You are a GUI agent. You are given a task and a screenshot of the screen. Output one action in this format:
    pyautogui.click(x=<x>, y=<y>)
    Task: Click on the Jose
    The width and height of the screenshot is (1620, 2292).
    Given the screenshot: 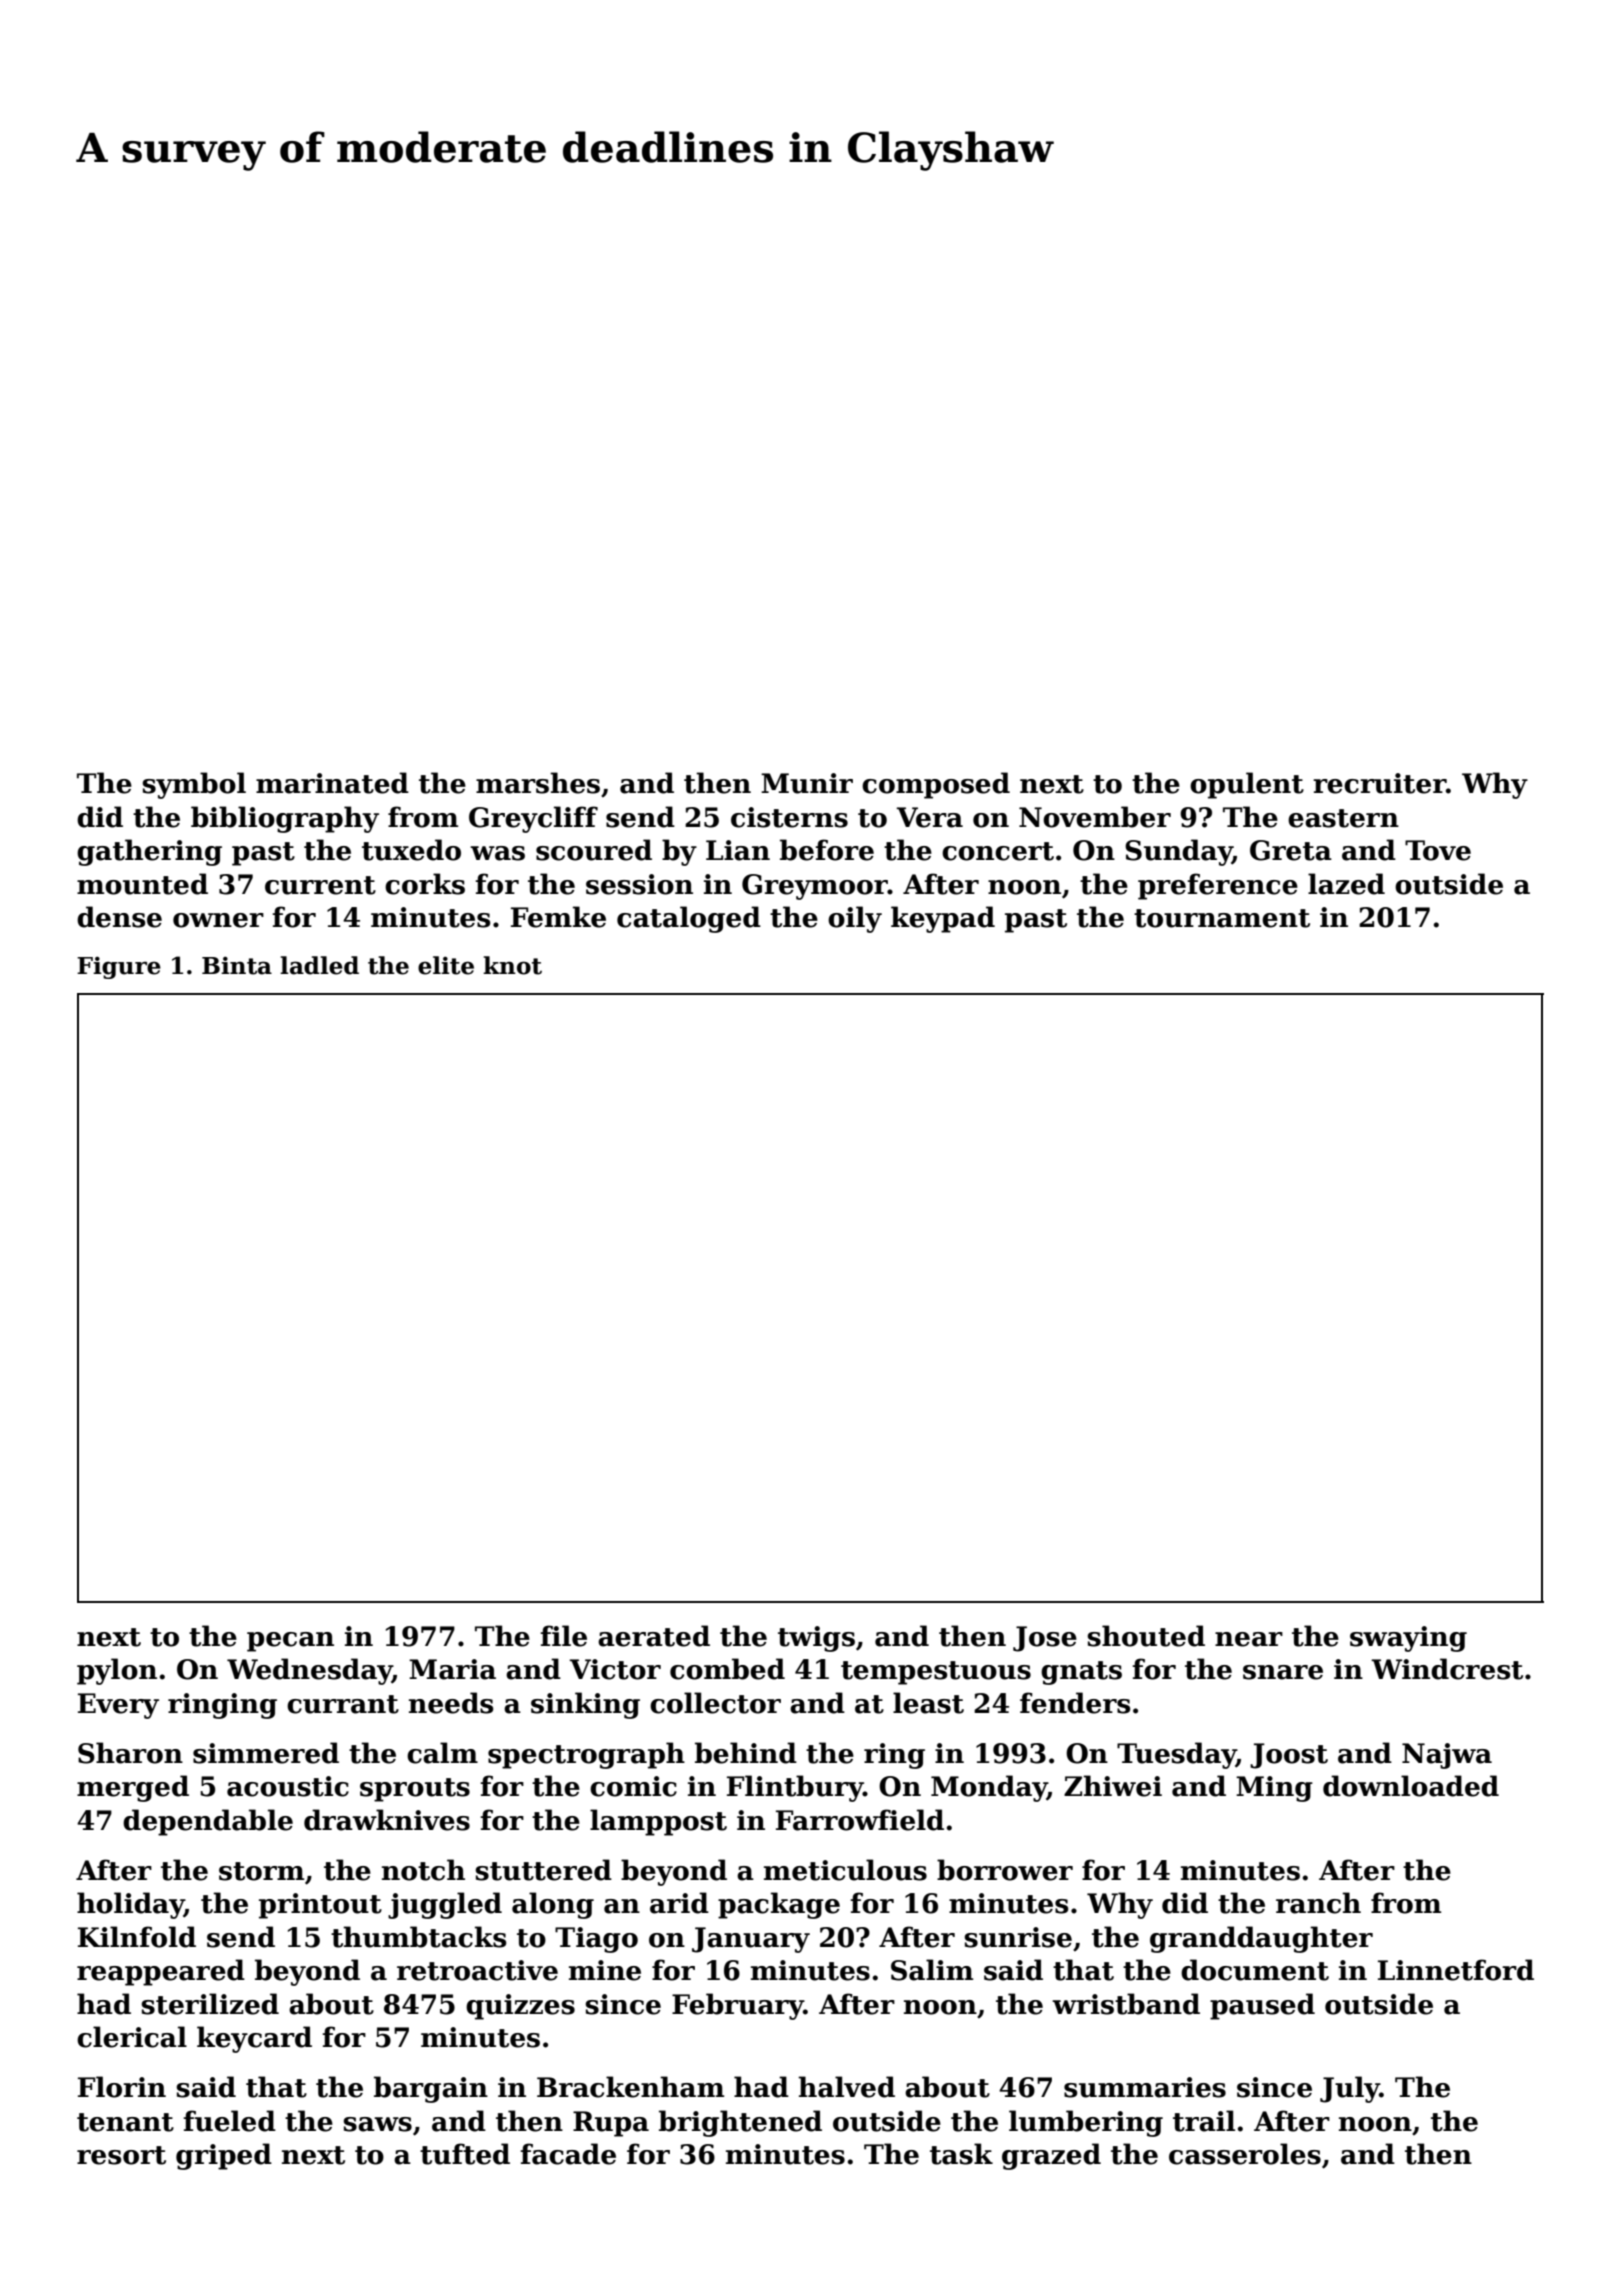 What is the action you would take?
    pyautogui.click(x=1045, y=1639)
